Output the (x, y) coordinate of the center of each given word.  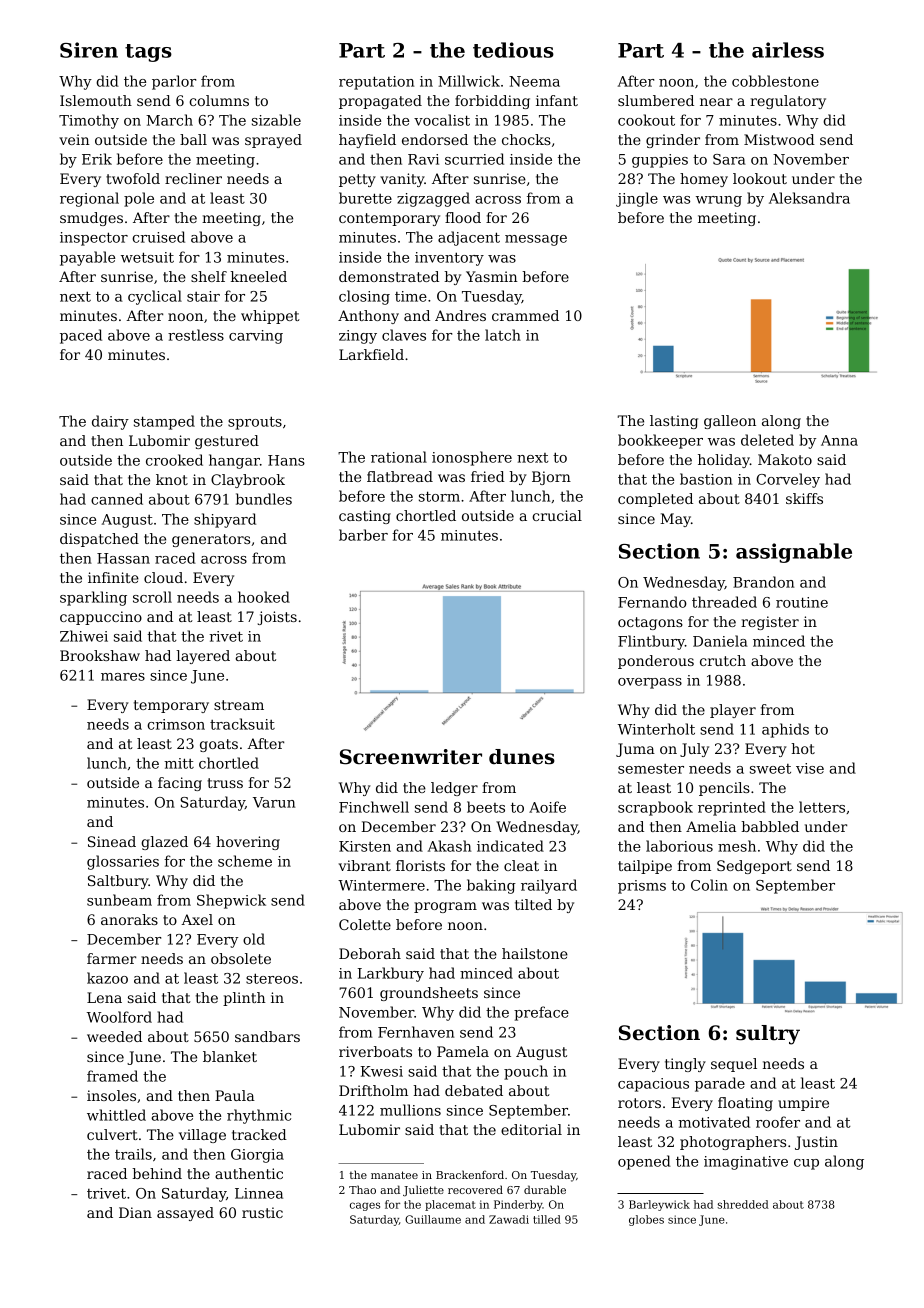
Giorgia (257, 1156)
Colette (365, 924)
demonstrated (389, 276)
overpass (650, 683)
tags (148, 53)
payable (87, 258)
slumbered (656, 100)
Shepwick (231, 901)
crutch (723, 660)
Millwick (469, 81)
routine (802, 602)
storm (439, 496)
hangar (234, 461)
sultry (768, 1035)
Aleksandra (809, 198)
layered (203, 657)
